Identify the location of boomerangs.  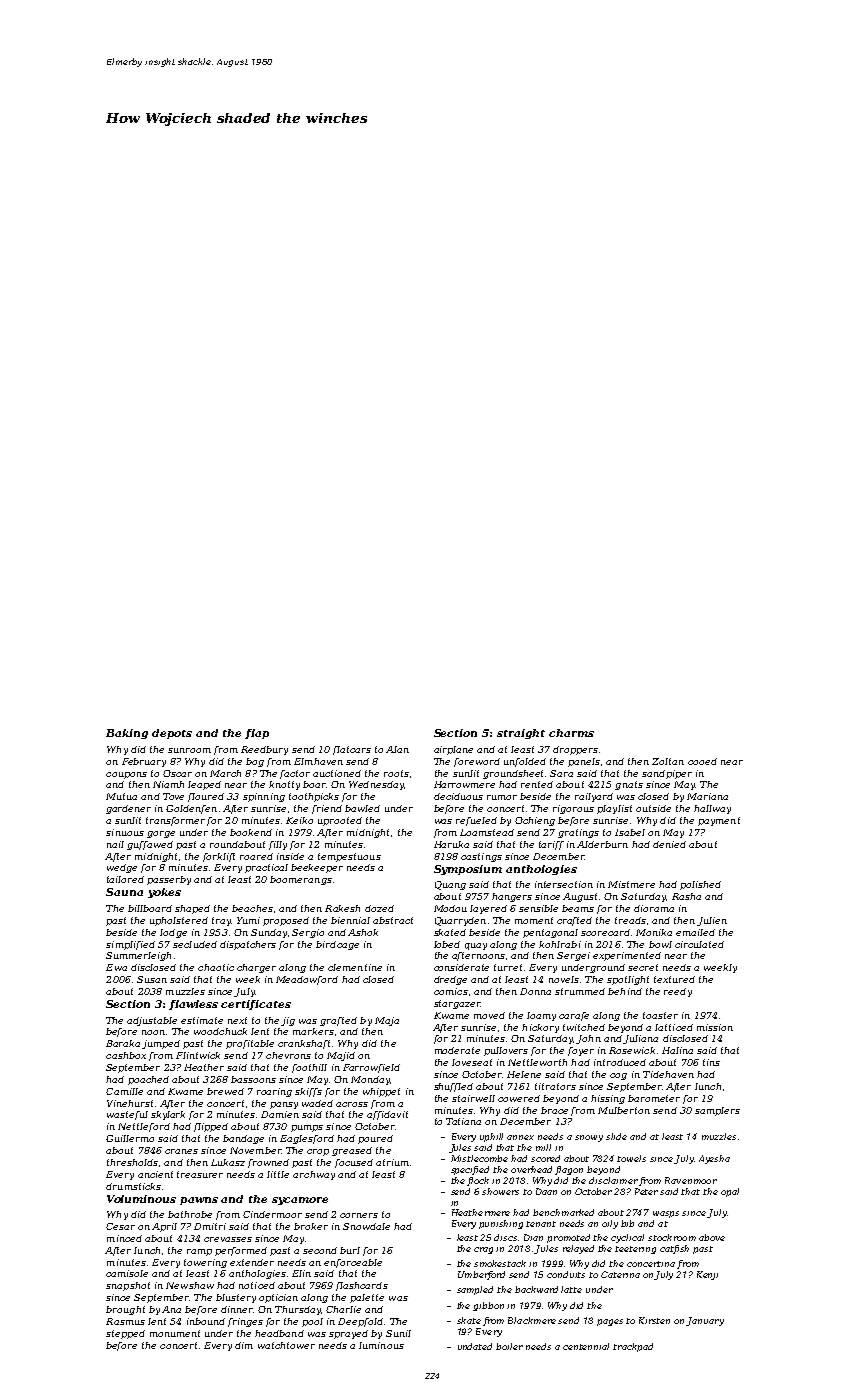
(301, 880).
